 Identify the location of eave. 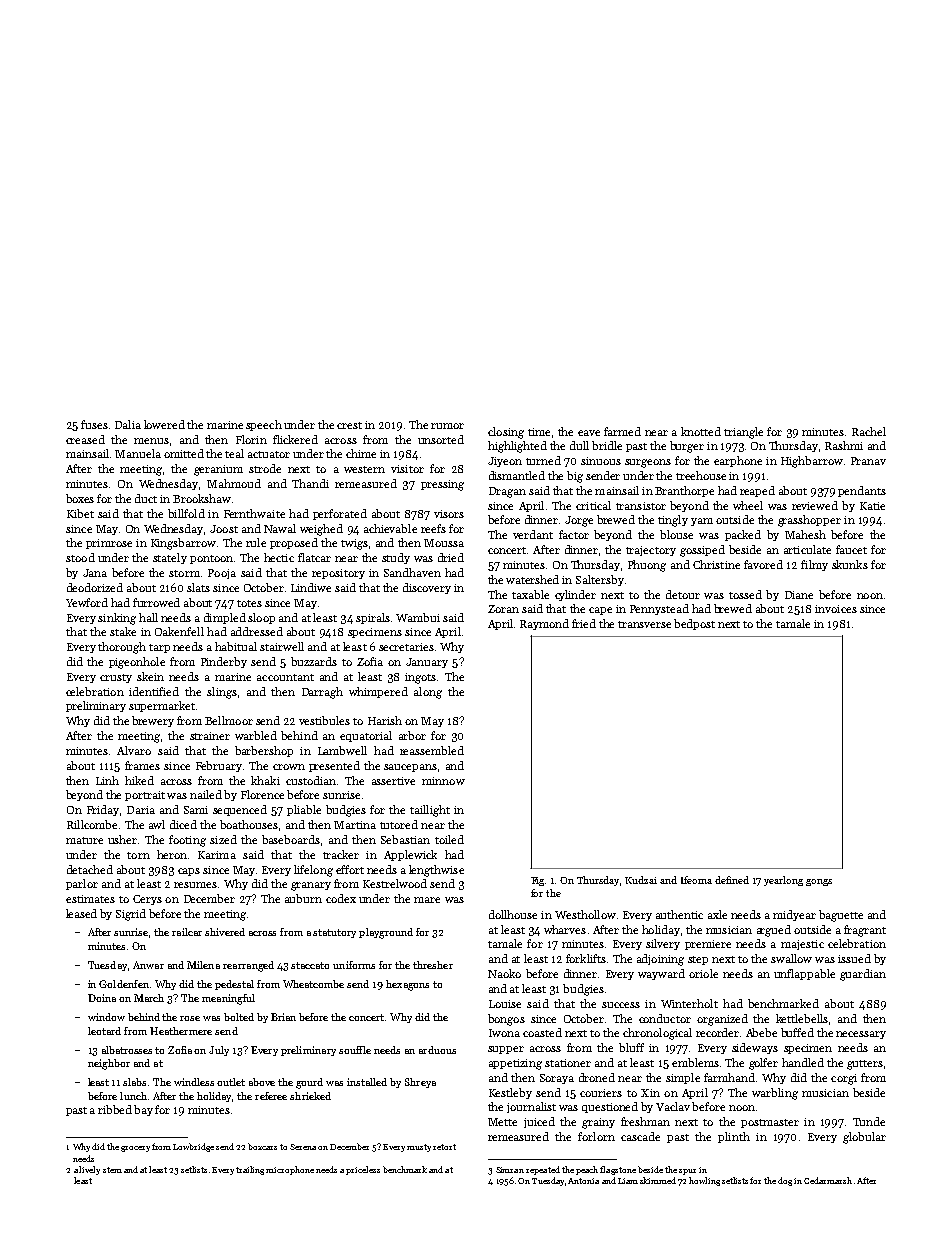
(589, 433).
